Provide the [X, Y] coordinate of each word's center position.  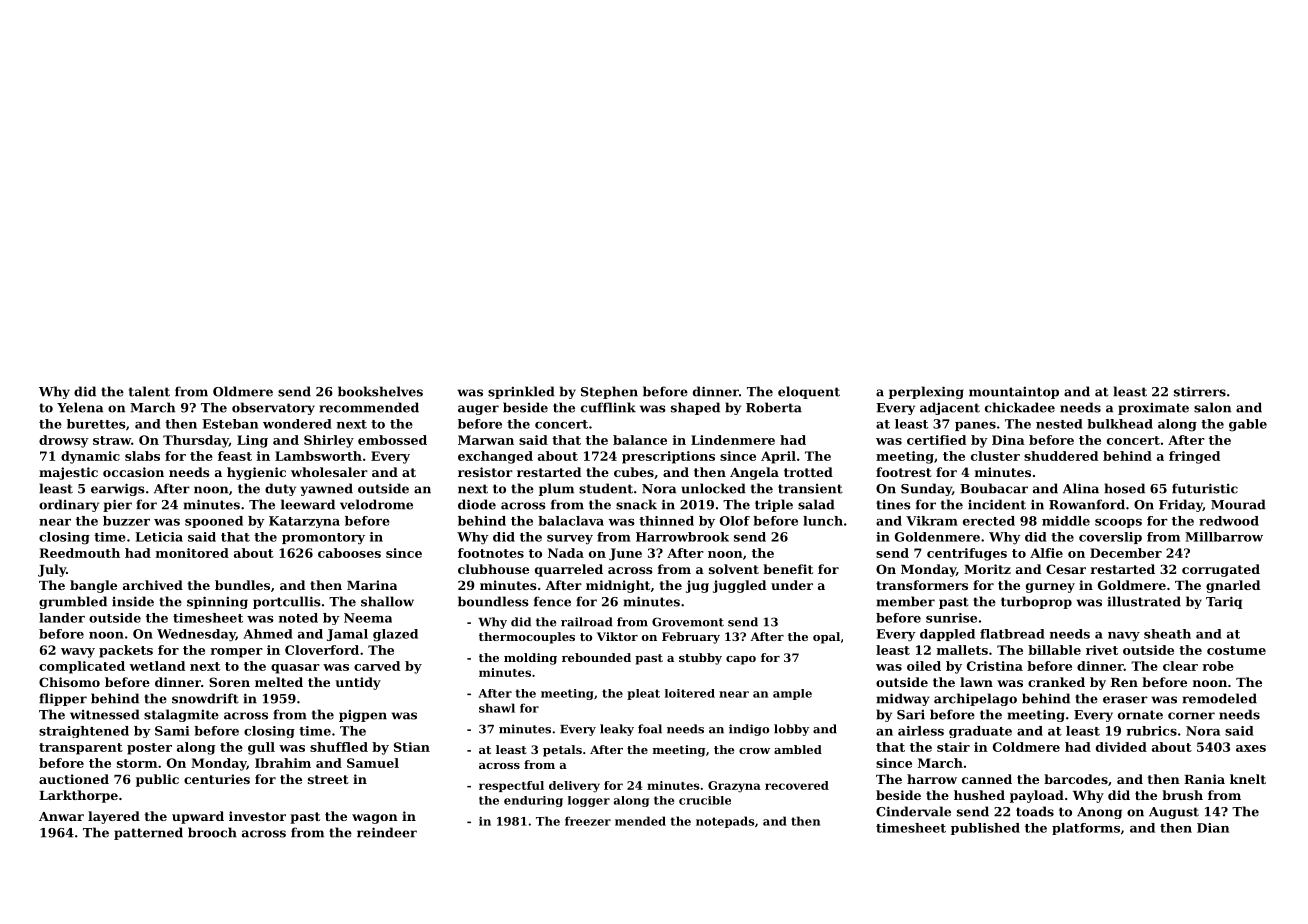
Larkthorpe [78, 796]
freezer [588, 821]
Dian [1213, 828]
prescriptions [668, 457]
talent [149, 391]
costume [1236, 650]
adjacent [950, 408]
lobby [791, 730]
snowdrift [205, 698]
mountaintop [1014, 393]
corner [1191, 716]
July [52, 570]
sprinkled [521, 392]
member [905, 601]
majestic [68, 473]
